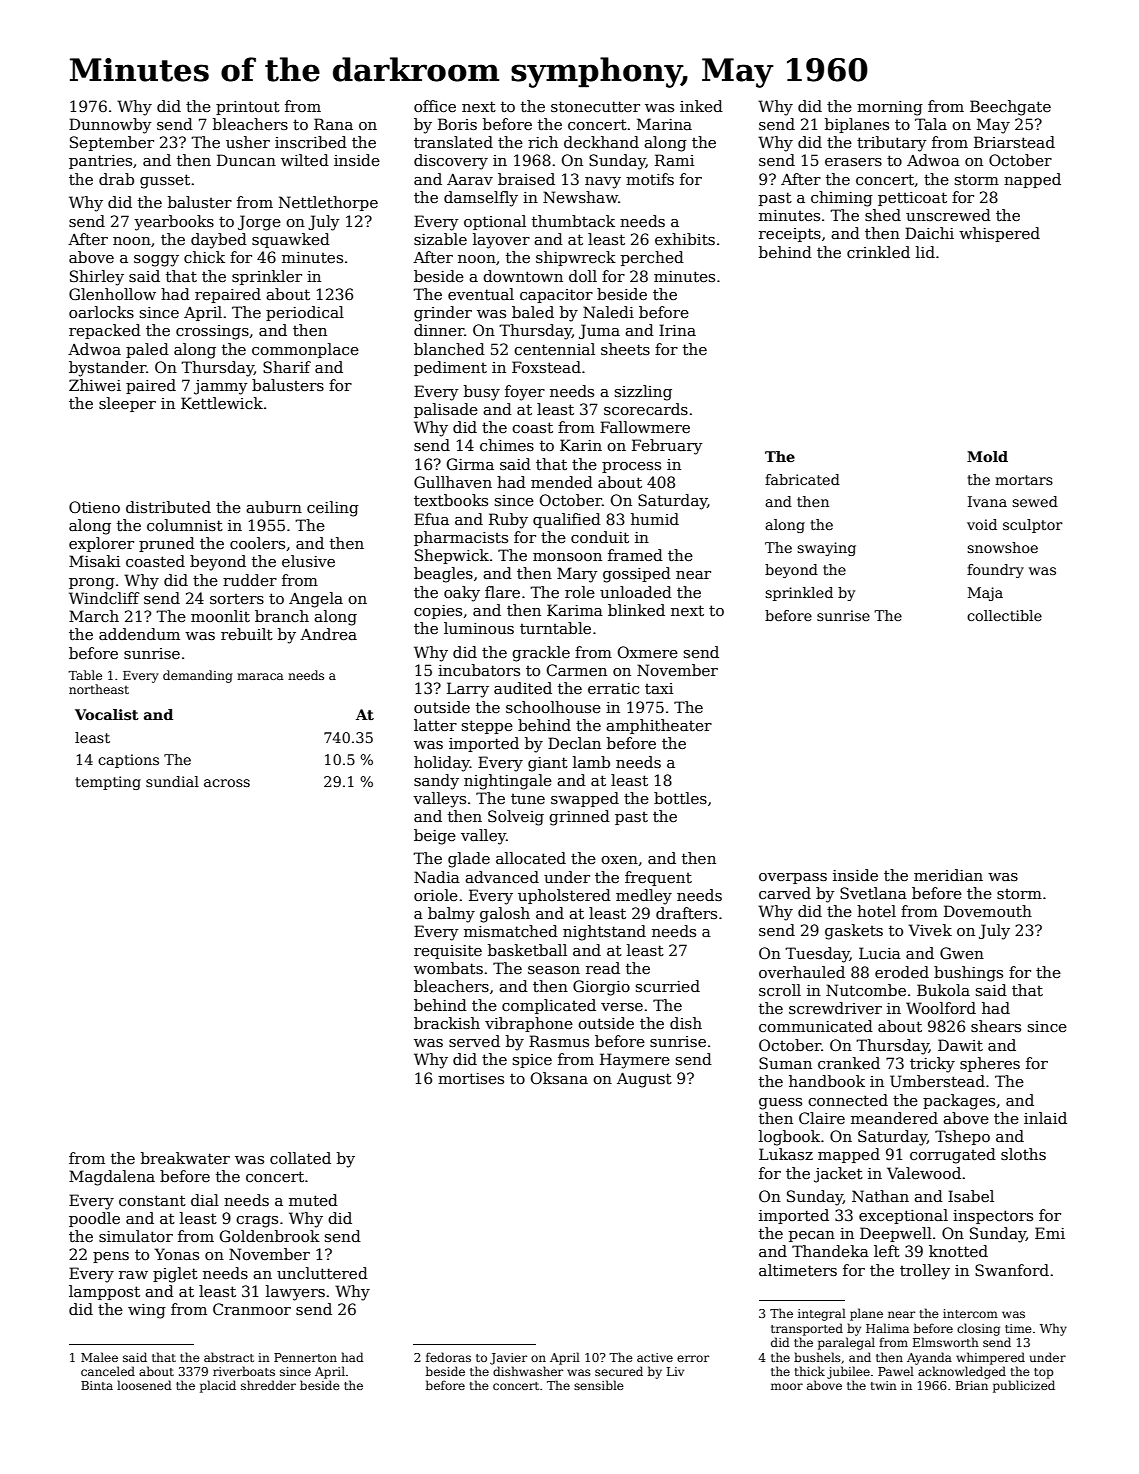  What do you see at coordinates (447, 1023) in the screenshot?
I see `brackish` at bounding box center [447, 1023].
